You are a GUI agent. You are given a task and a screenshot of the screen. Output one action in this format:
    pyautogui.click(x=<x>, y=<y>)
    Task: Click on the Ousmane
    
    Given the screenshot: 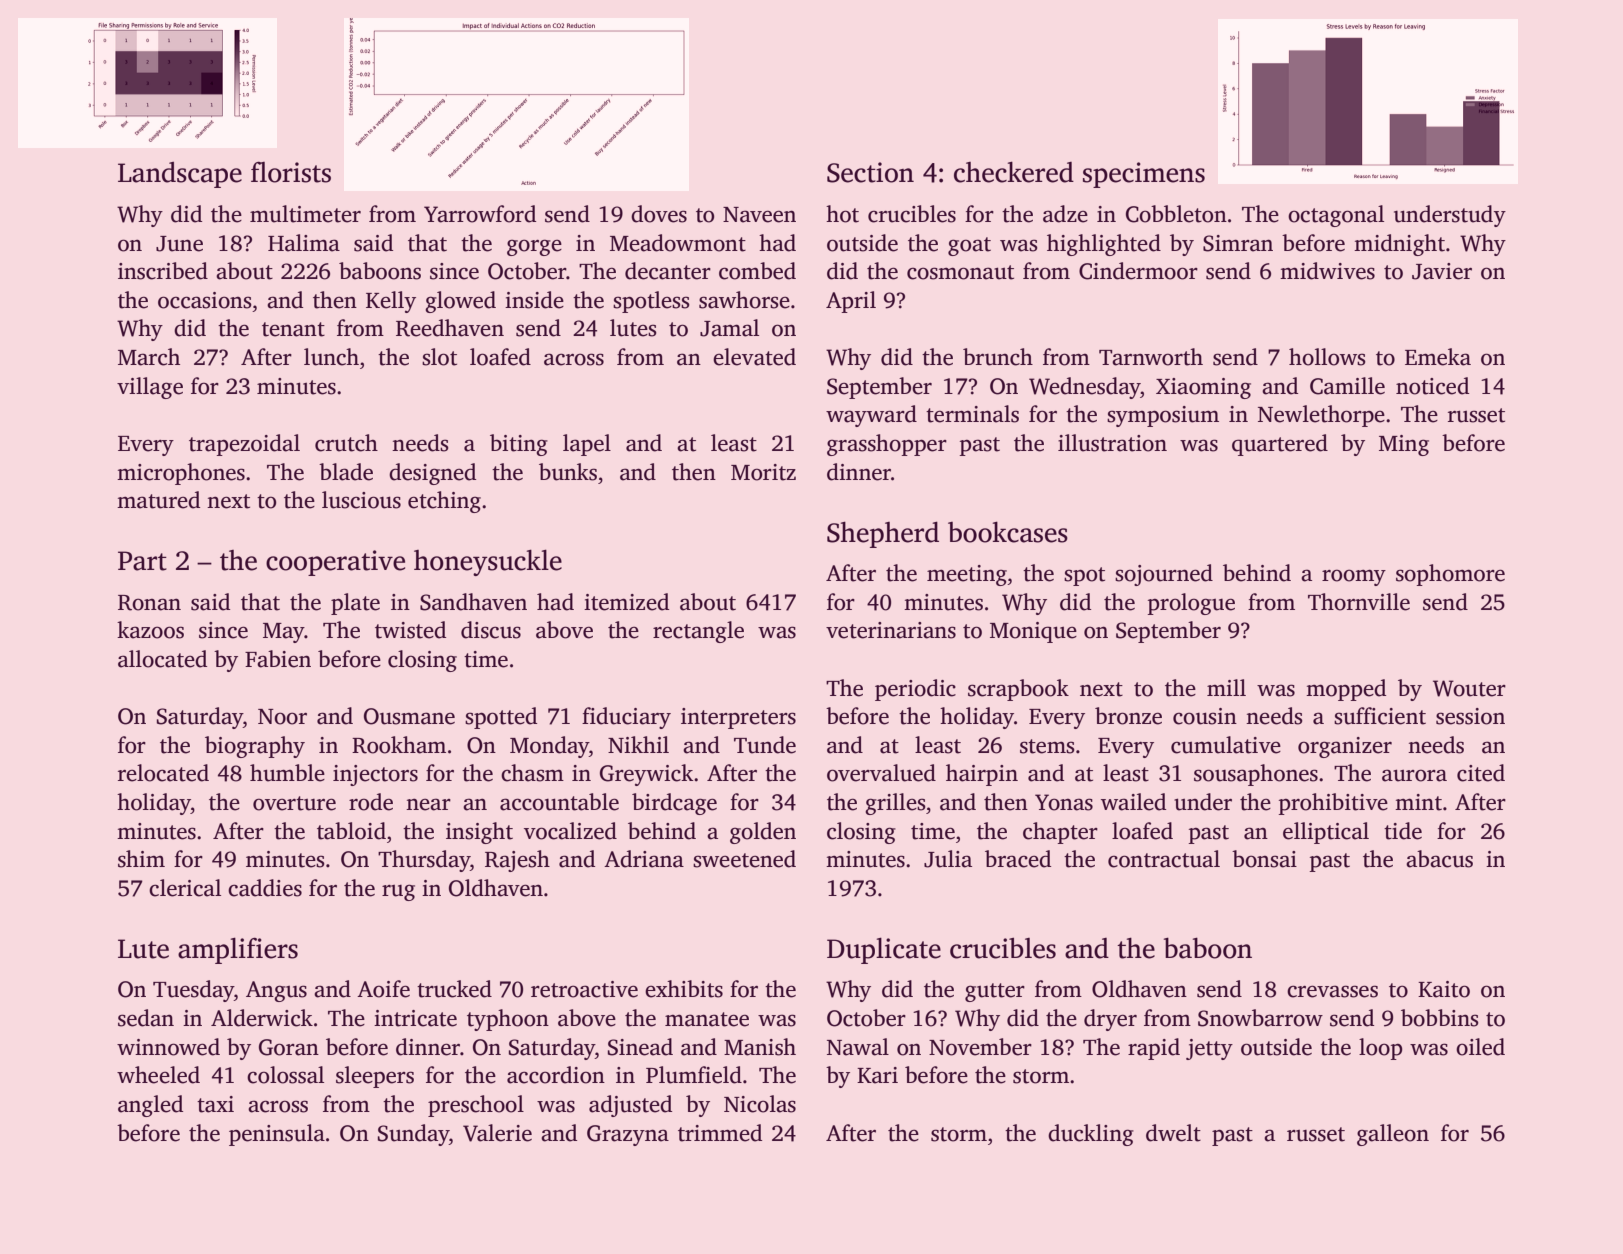 What is the action you would take?
    pyautogui.click(x=409, y=716)
